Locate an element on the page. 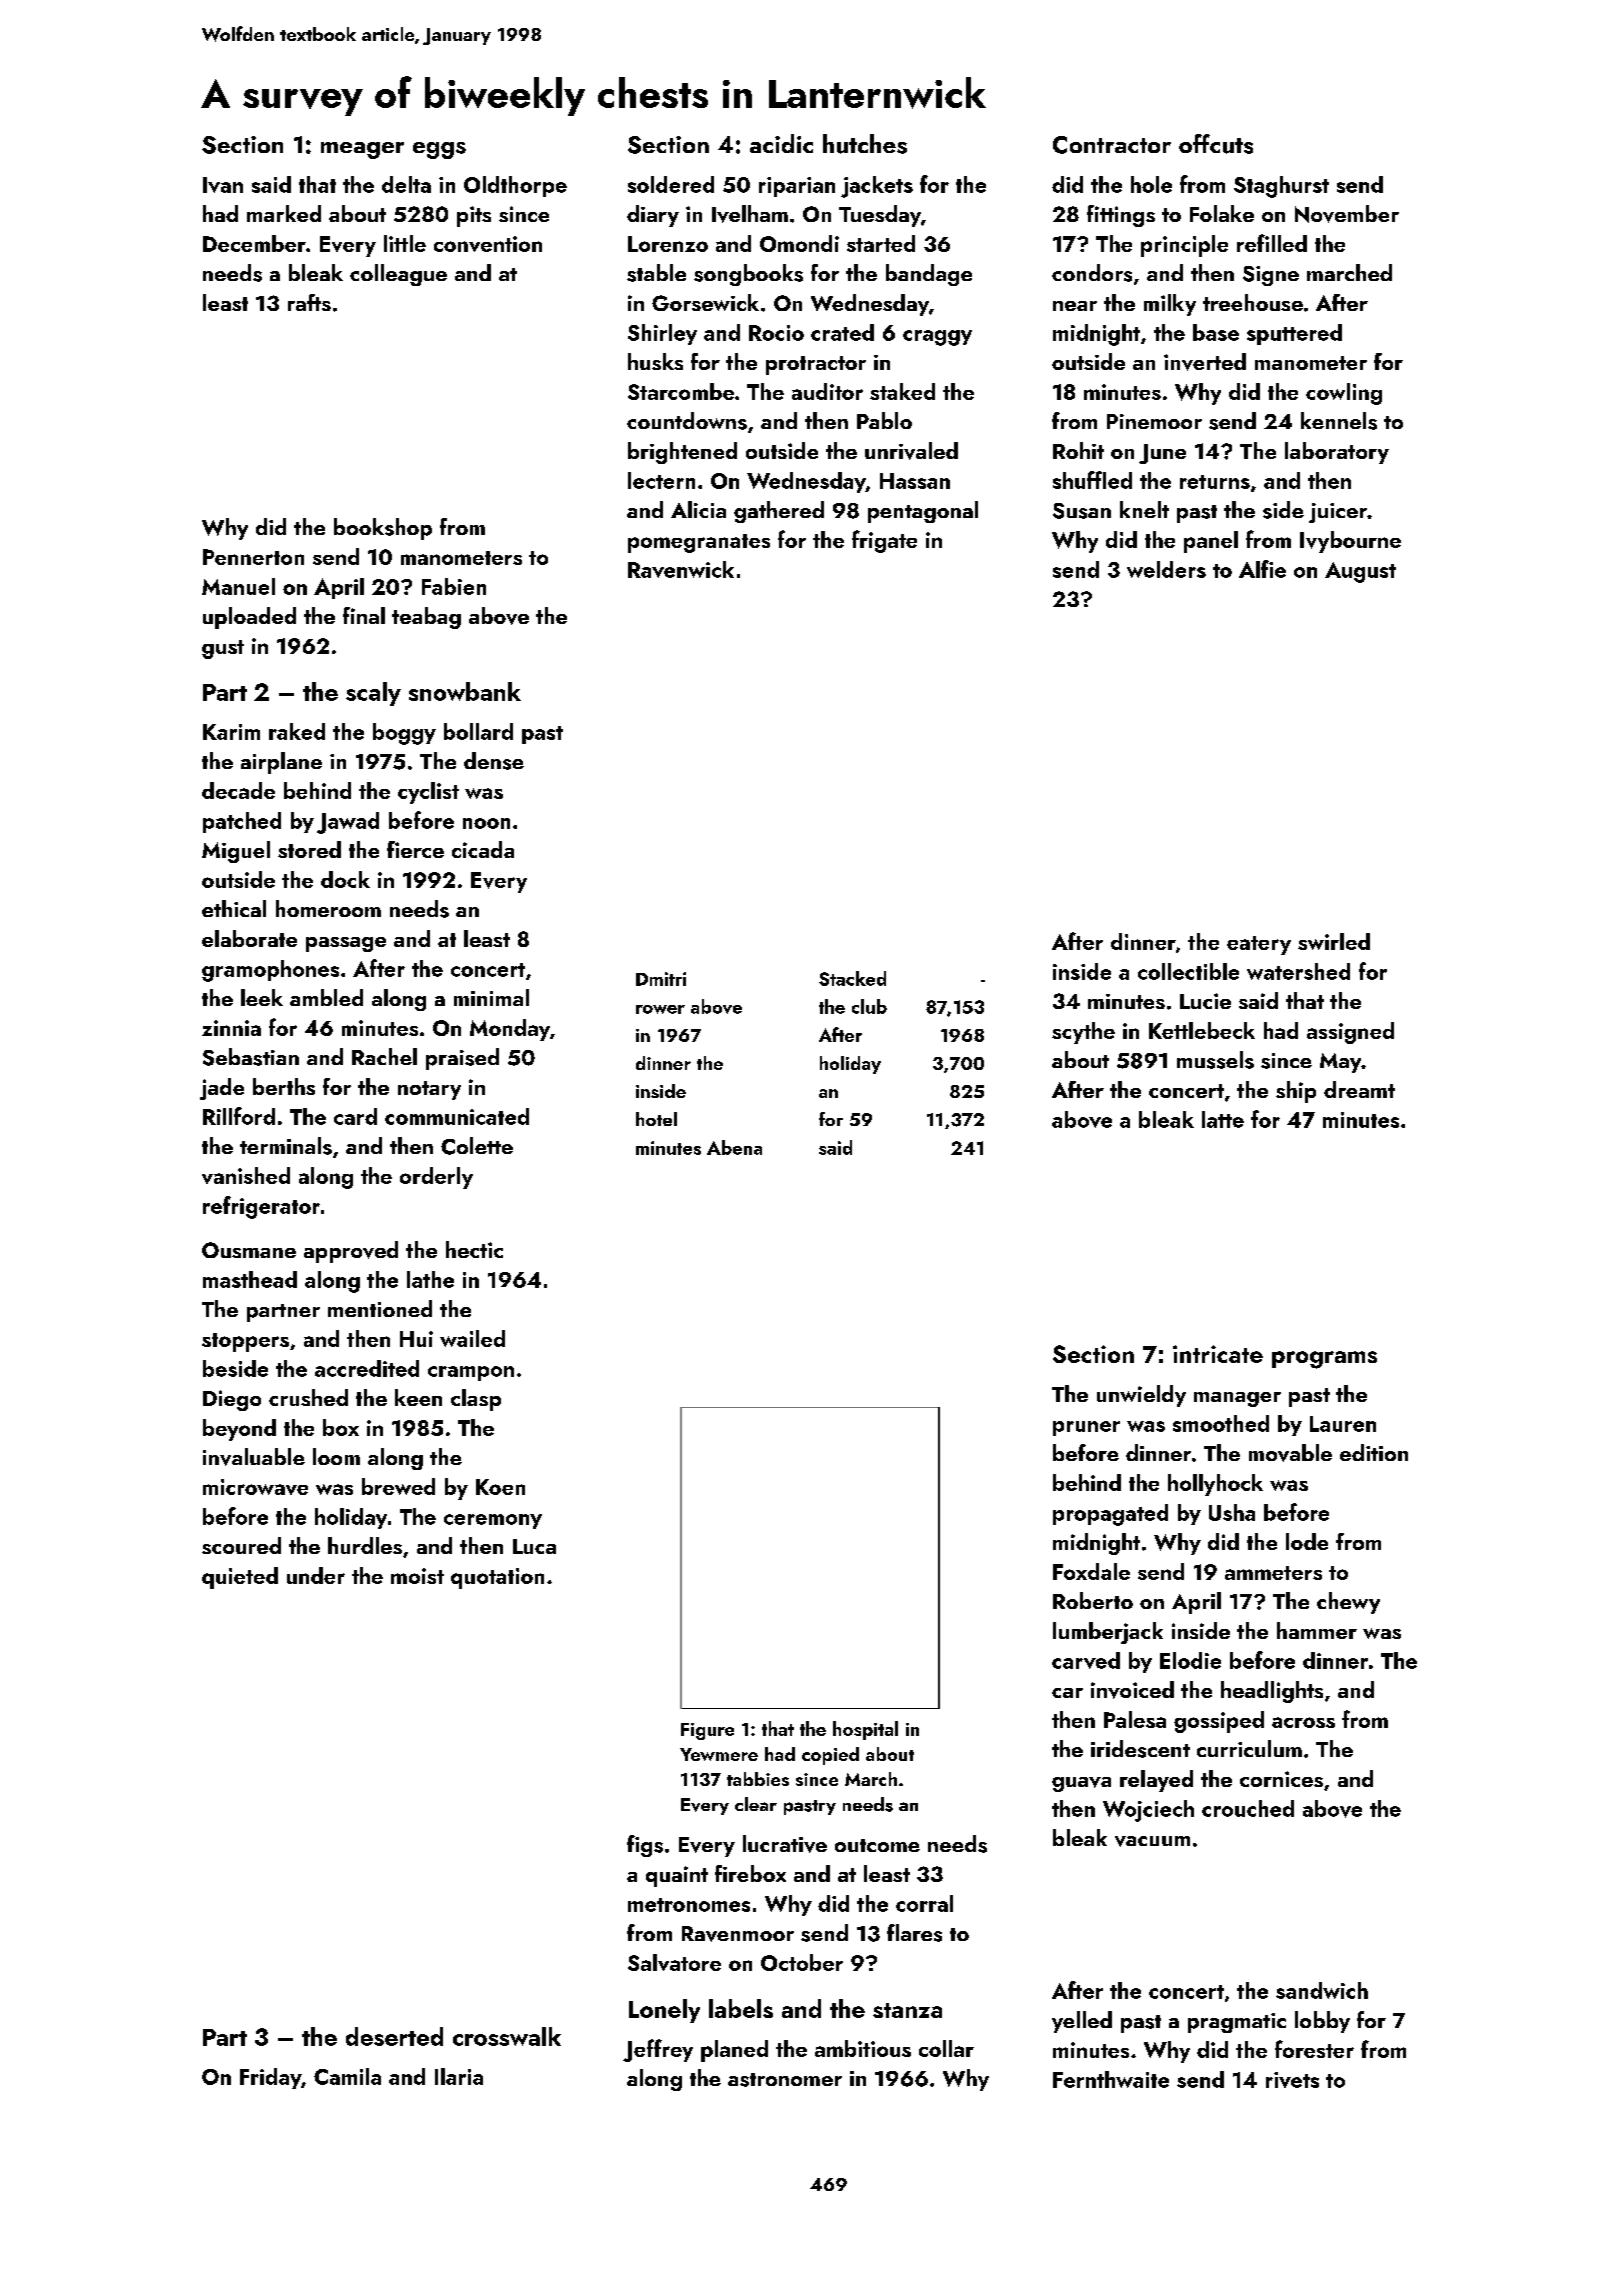 The height and width of the document is (2292, 1620). laboratory is located at coordinates (1337, 453).
